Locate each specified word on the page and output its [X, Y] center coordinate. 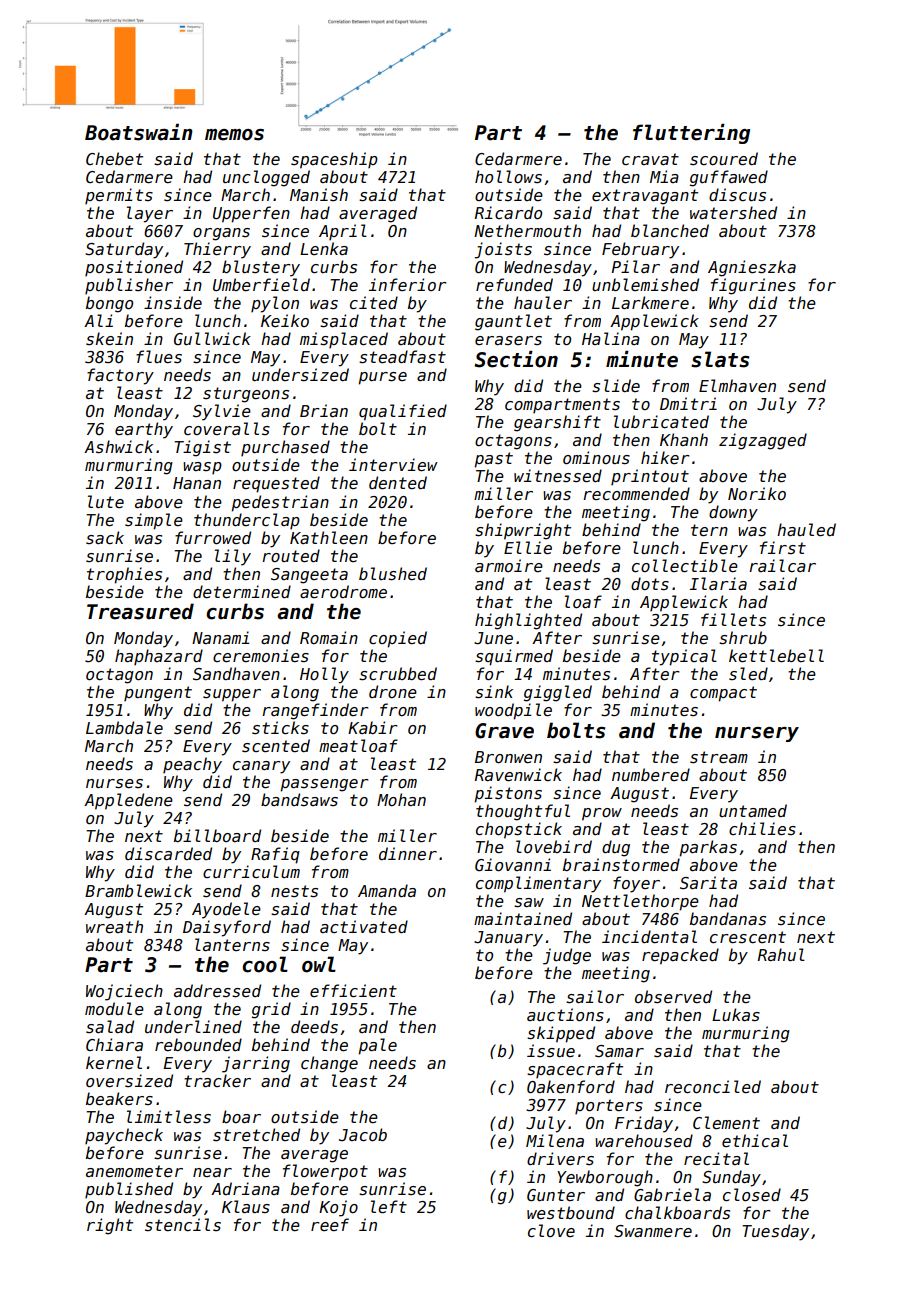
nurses [114, 784]
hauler [543, 302]
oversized [129, 1080]
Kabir [373, 727]
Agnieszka [752, 268]
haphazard [159, 657]
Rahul [781, 954]
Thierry [217, 250]
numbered [651, 775]
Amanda [387, 890]
